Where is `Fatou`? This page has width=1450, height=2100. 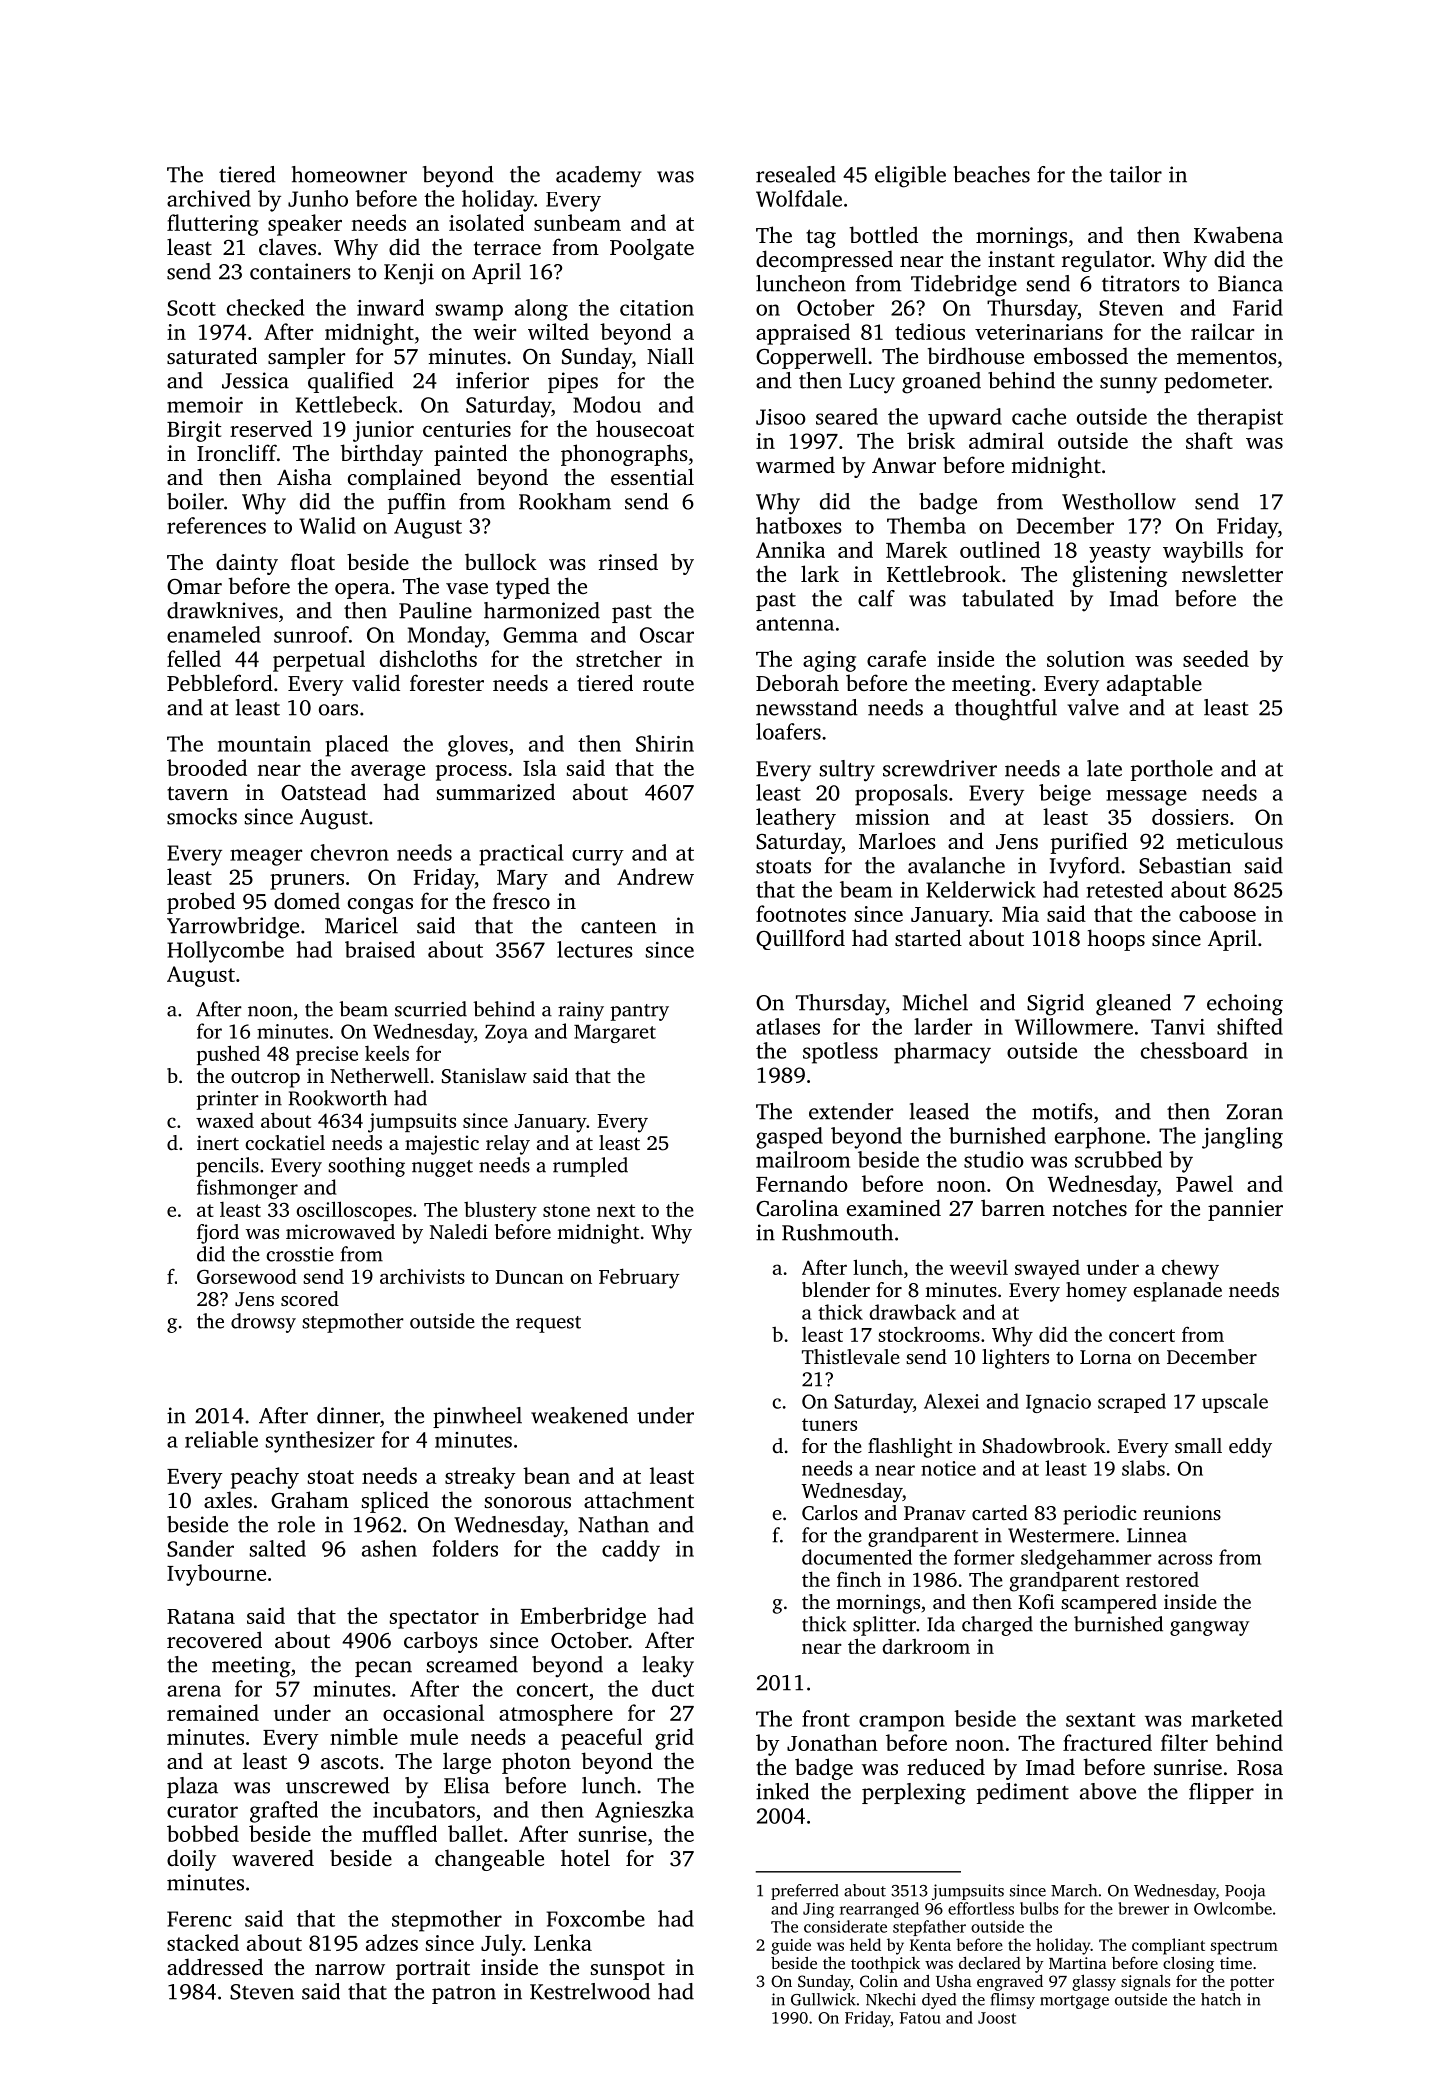 Fatou is located at coordinates (920, 2018).
